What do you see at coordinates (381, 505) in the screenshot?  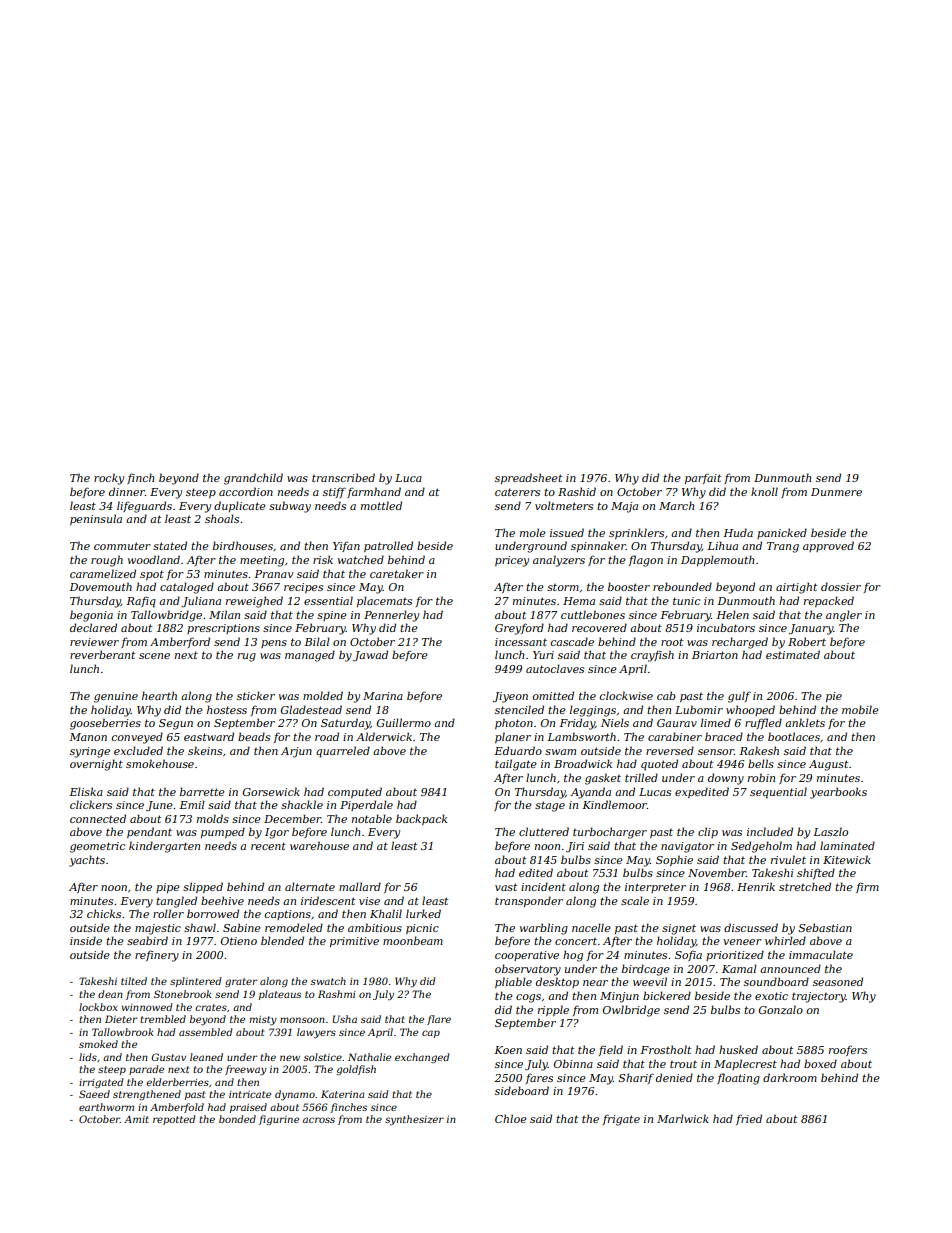 I see `mottled` at bounding box center [381, 505].
